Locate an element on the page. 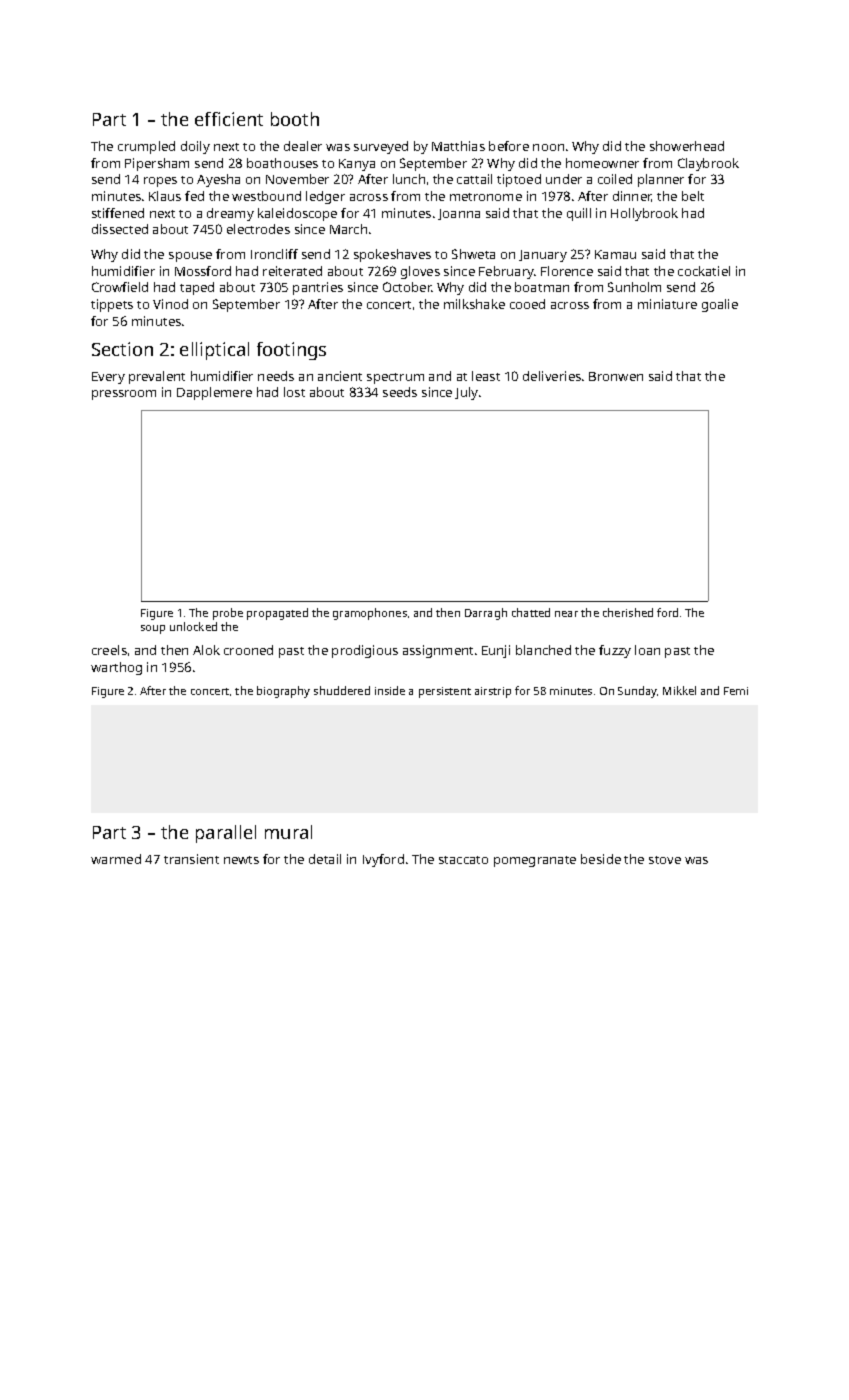 This document has height=1400, width=849. airstrip is located at coordinates (493, 692).
